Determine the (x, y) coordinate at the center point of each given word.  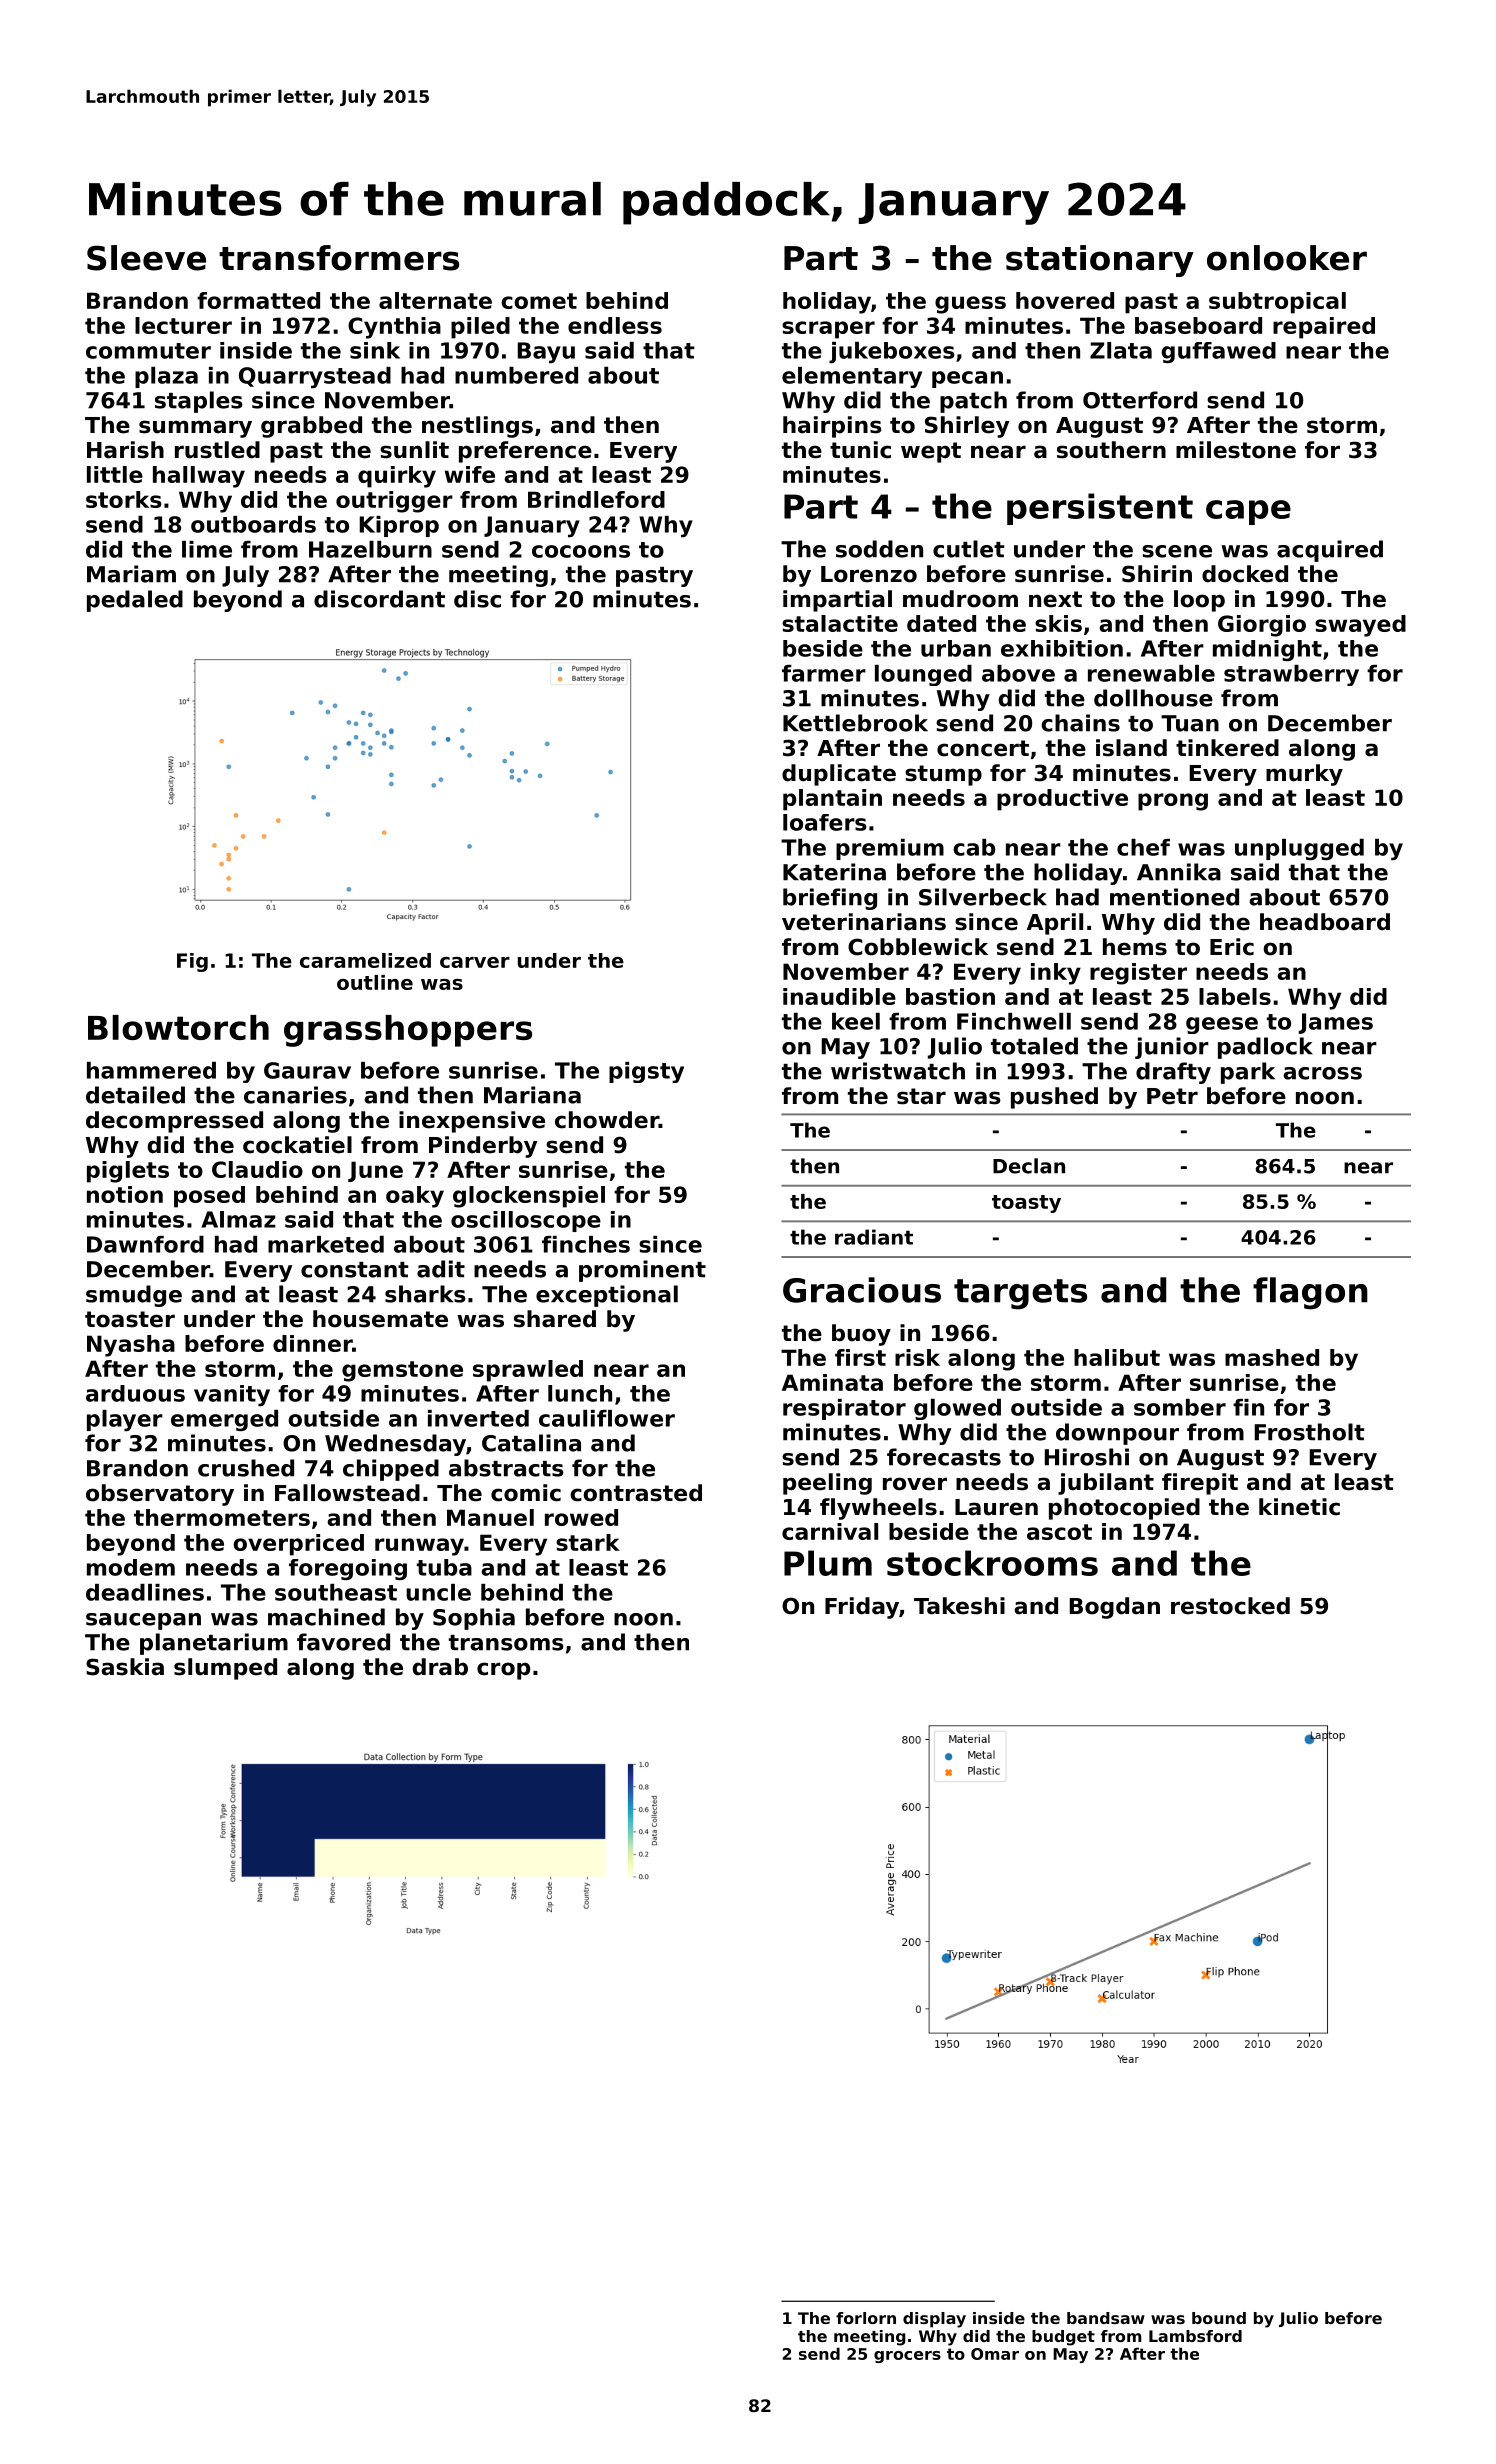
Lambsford (1195, 2336)
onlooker (1287, 258)
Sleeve (146, 258)
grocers (907, 2357)
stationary (1100, 261)
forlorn (866, 2318)
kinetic (1299, 1507)
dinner (312, 1343)
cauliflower (607, 1418)
